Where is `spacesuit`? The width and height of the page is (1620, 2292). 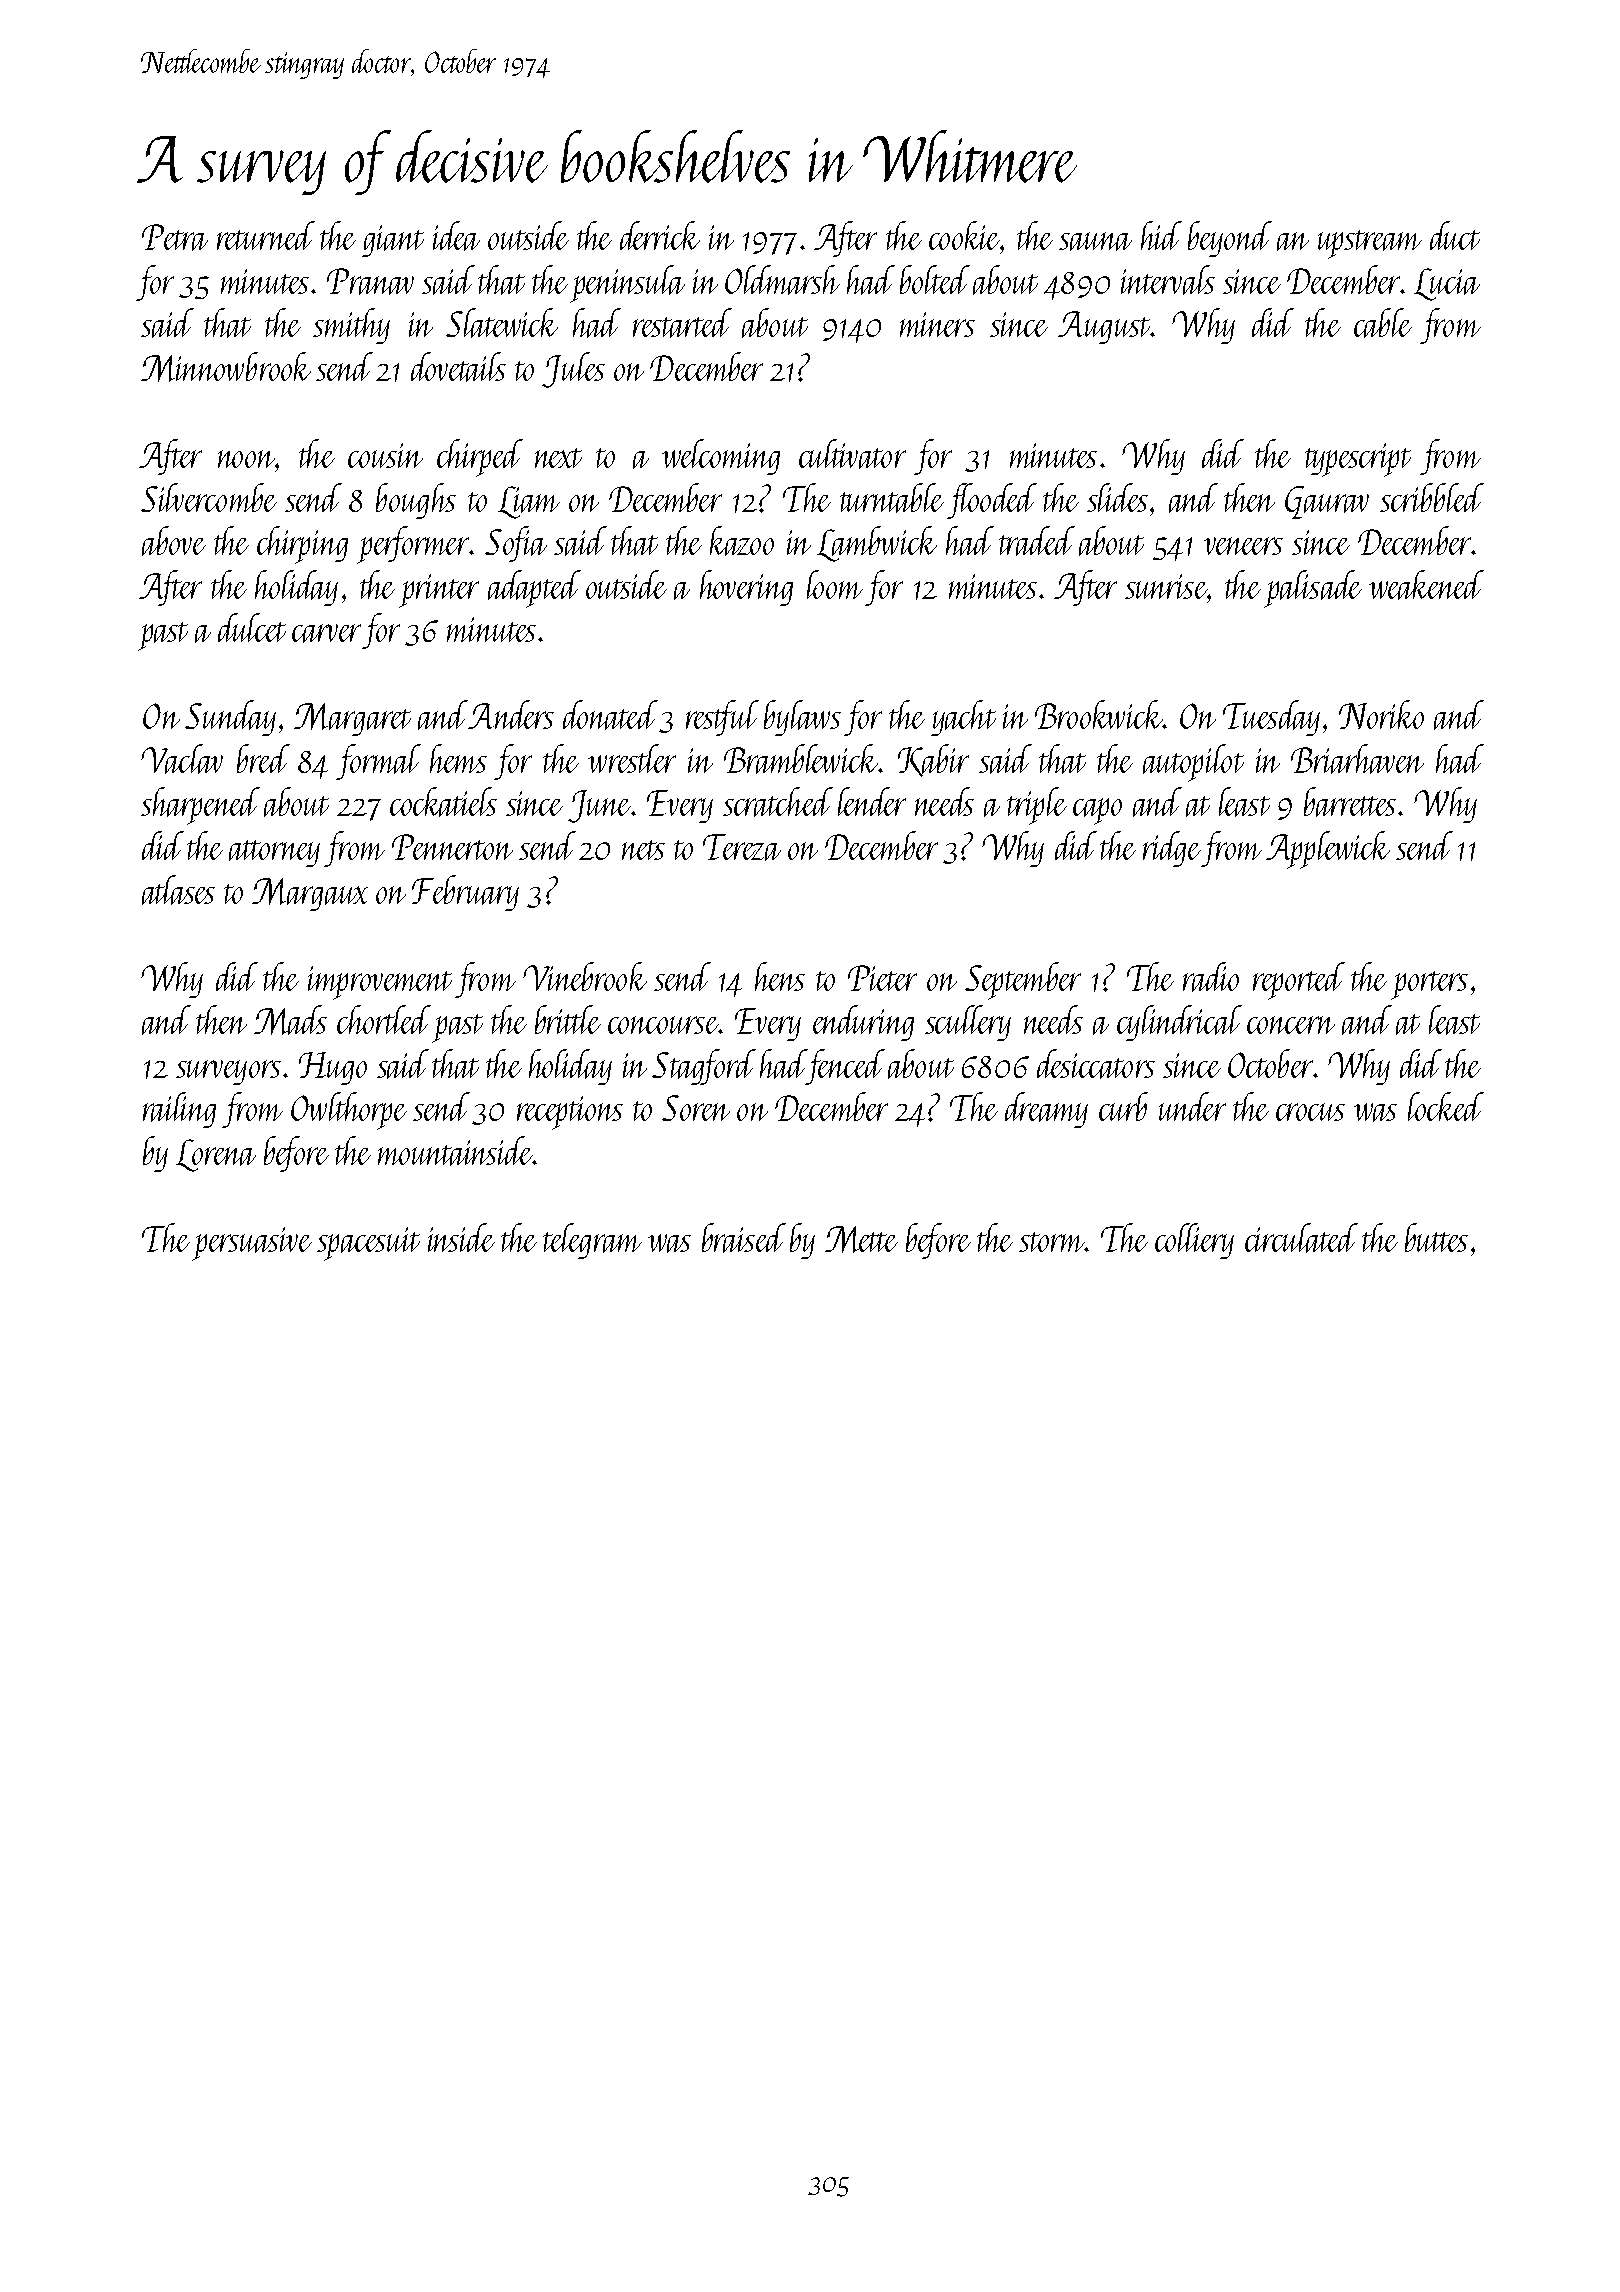 spacesuit is located at coordinates (368, 1244).
